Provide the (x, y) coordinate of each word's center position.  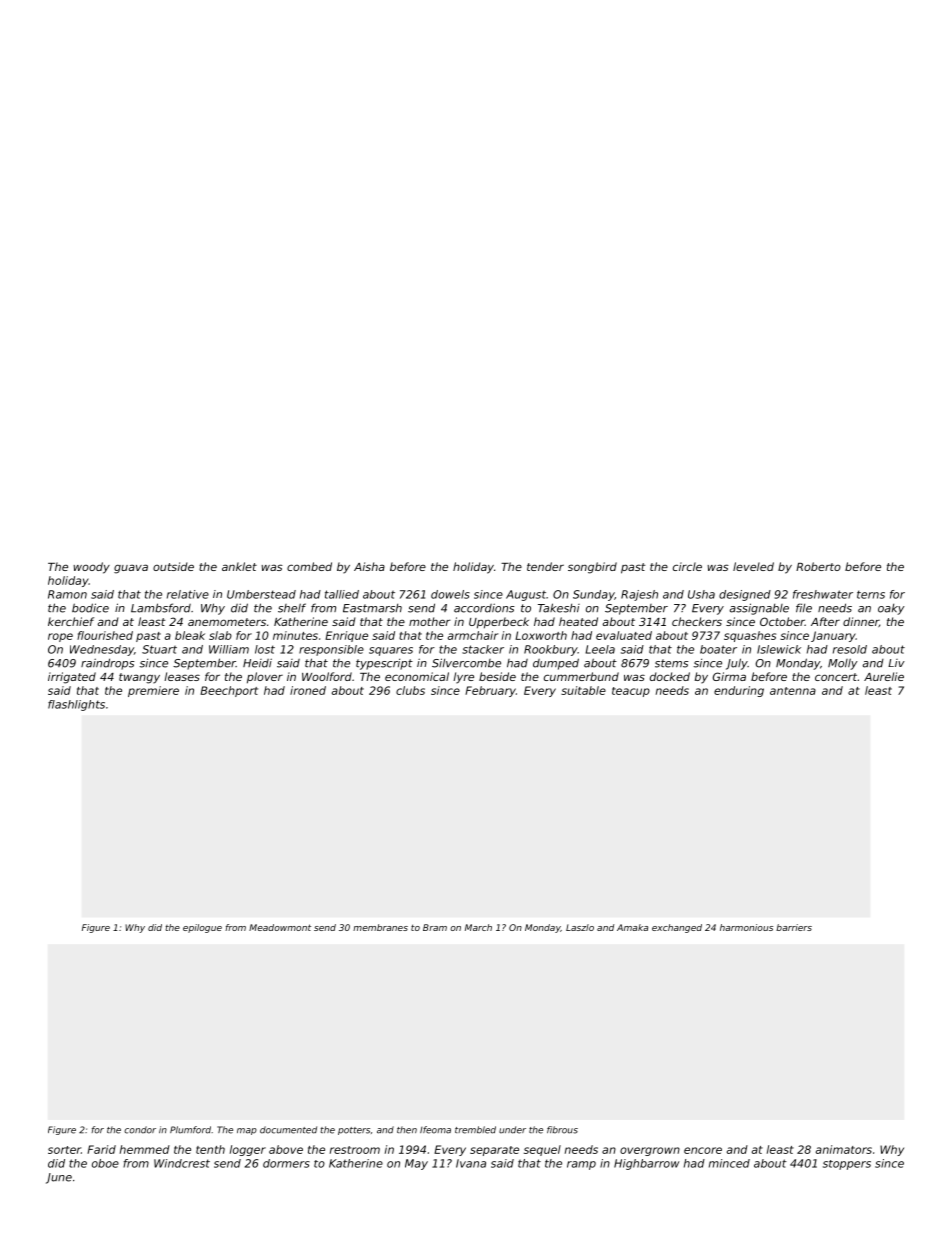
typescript (384, 664)
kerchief (71, 621)
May (416, 1164)
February (490, 691)
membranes (380, 927)
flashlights (76, 705)
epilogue (202, 928)
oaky (891, 609)
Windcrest (182, 1163)
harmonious (746, 927)
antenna (793, 691)
